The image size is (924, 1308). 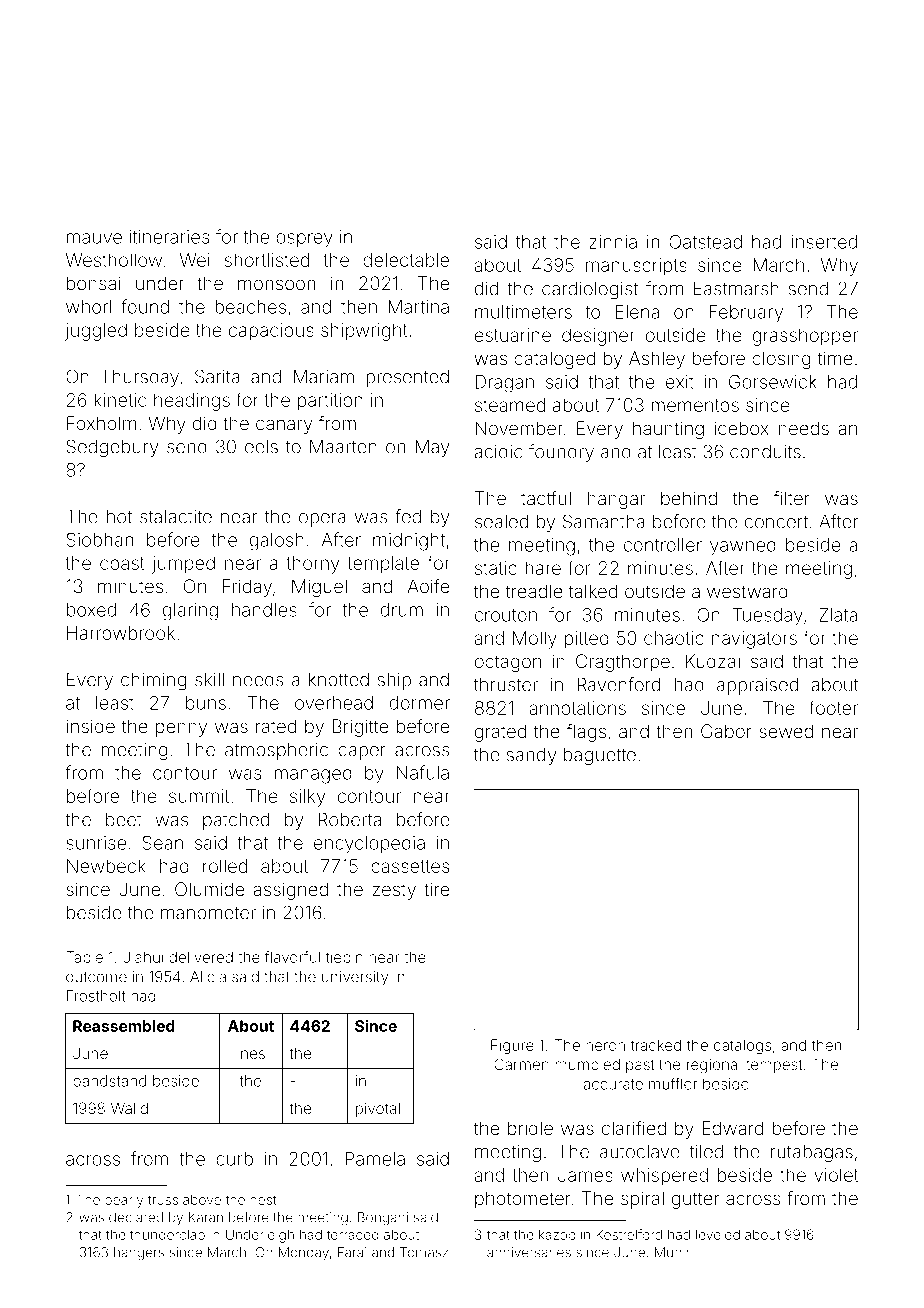 I want to click on sealed, so click(x=501, y=522).
